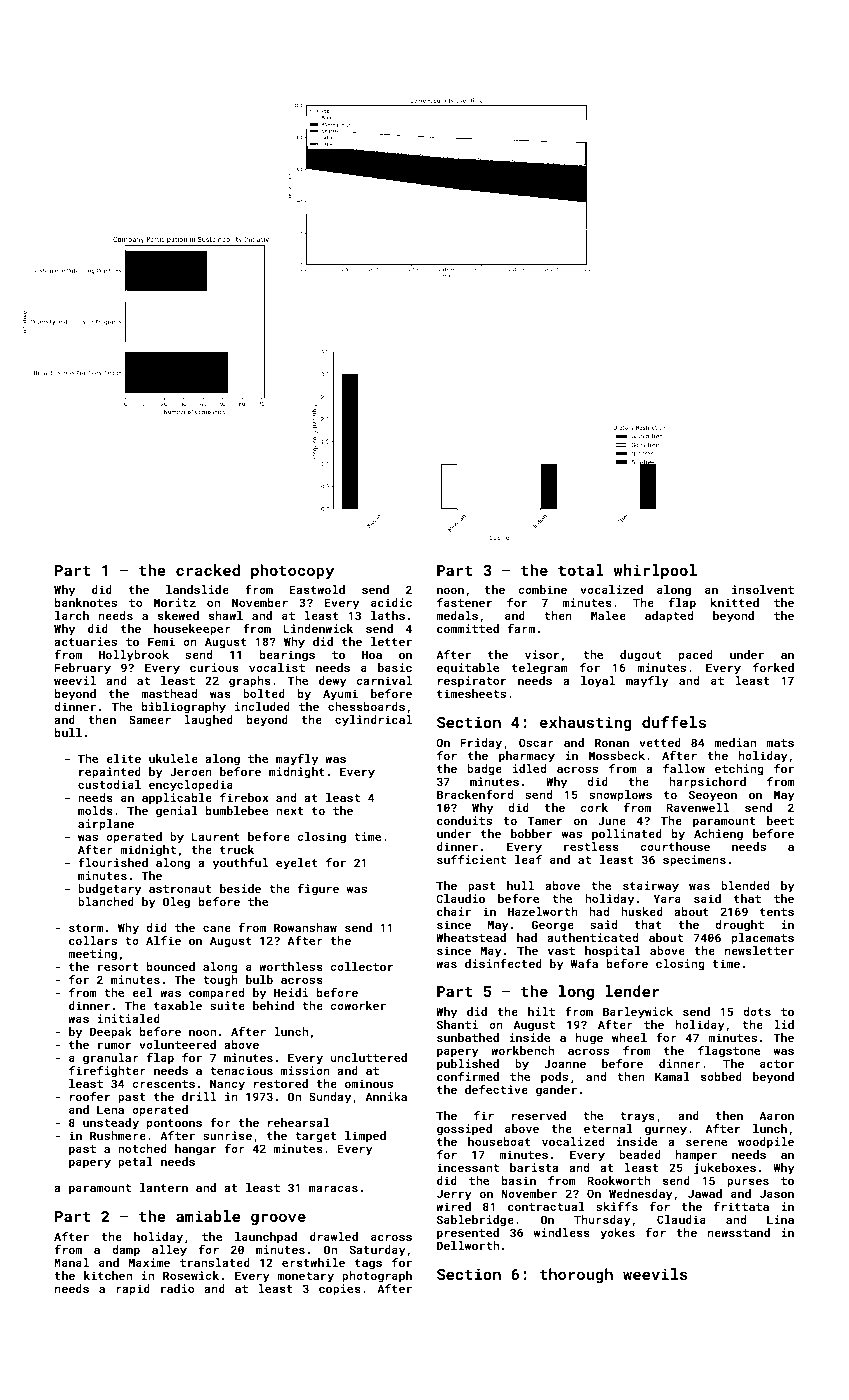 Image resolution: width=849 pixels, height=1400 pixels. I want to click on forked, so click(773, 667).
